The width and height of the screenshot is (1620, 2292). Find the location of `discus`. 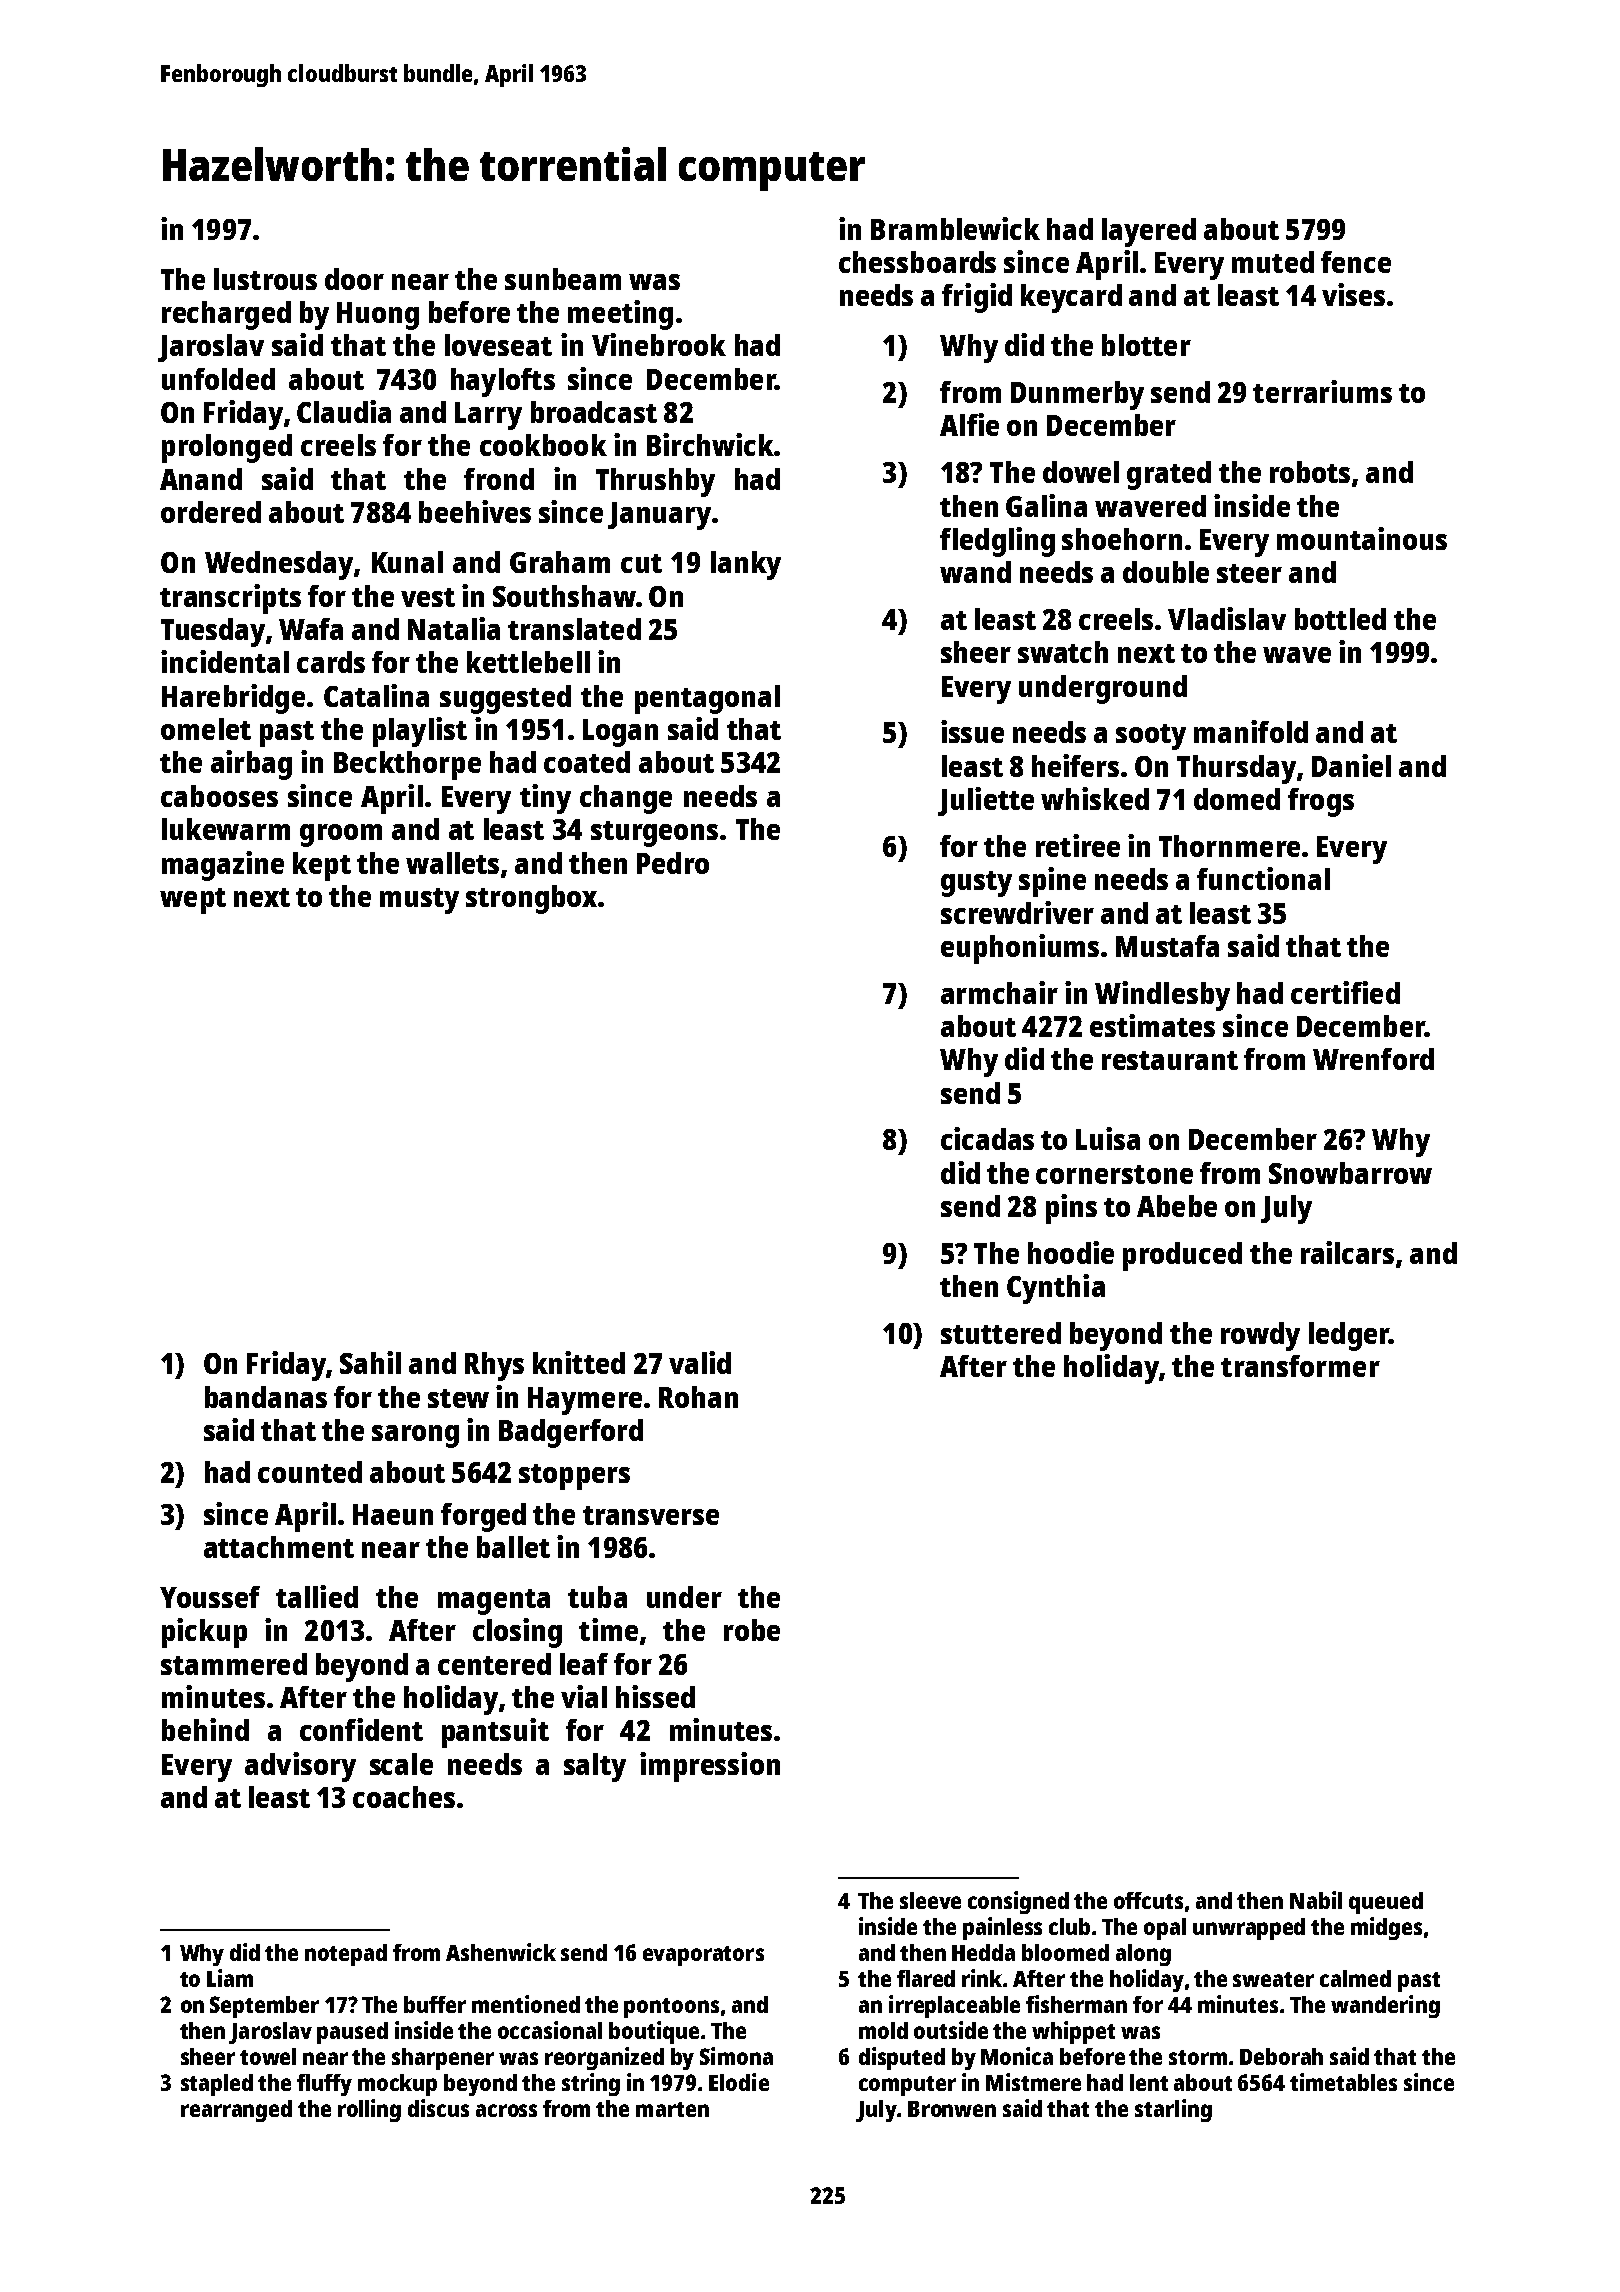

discus is located at coordinates (438, 2108).
